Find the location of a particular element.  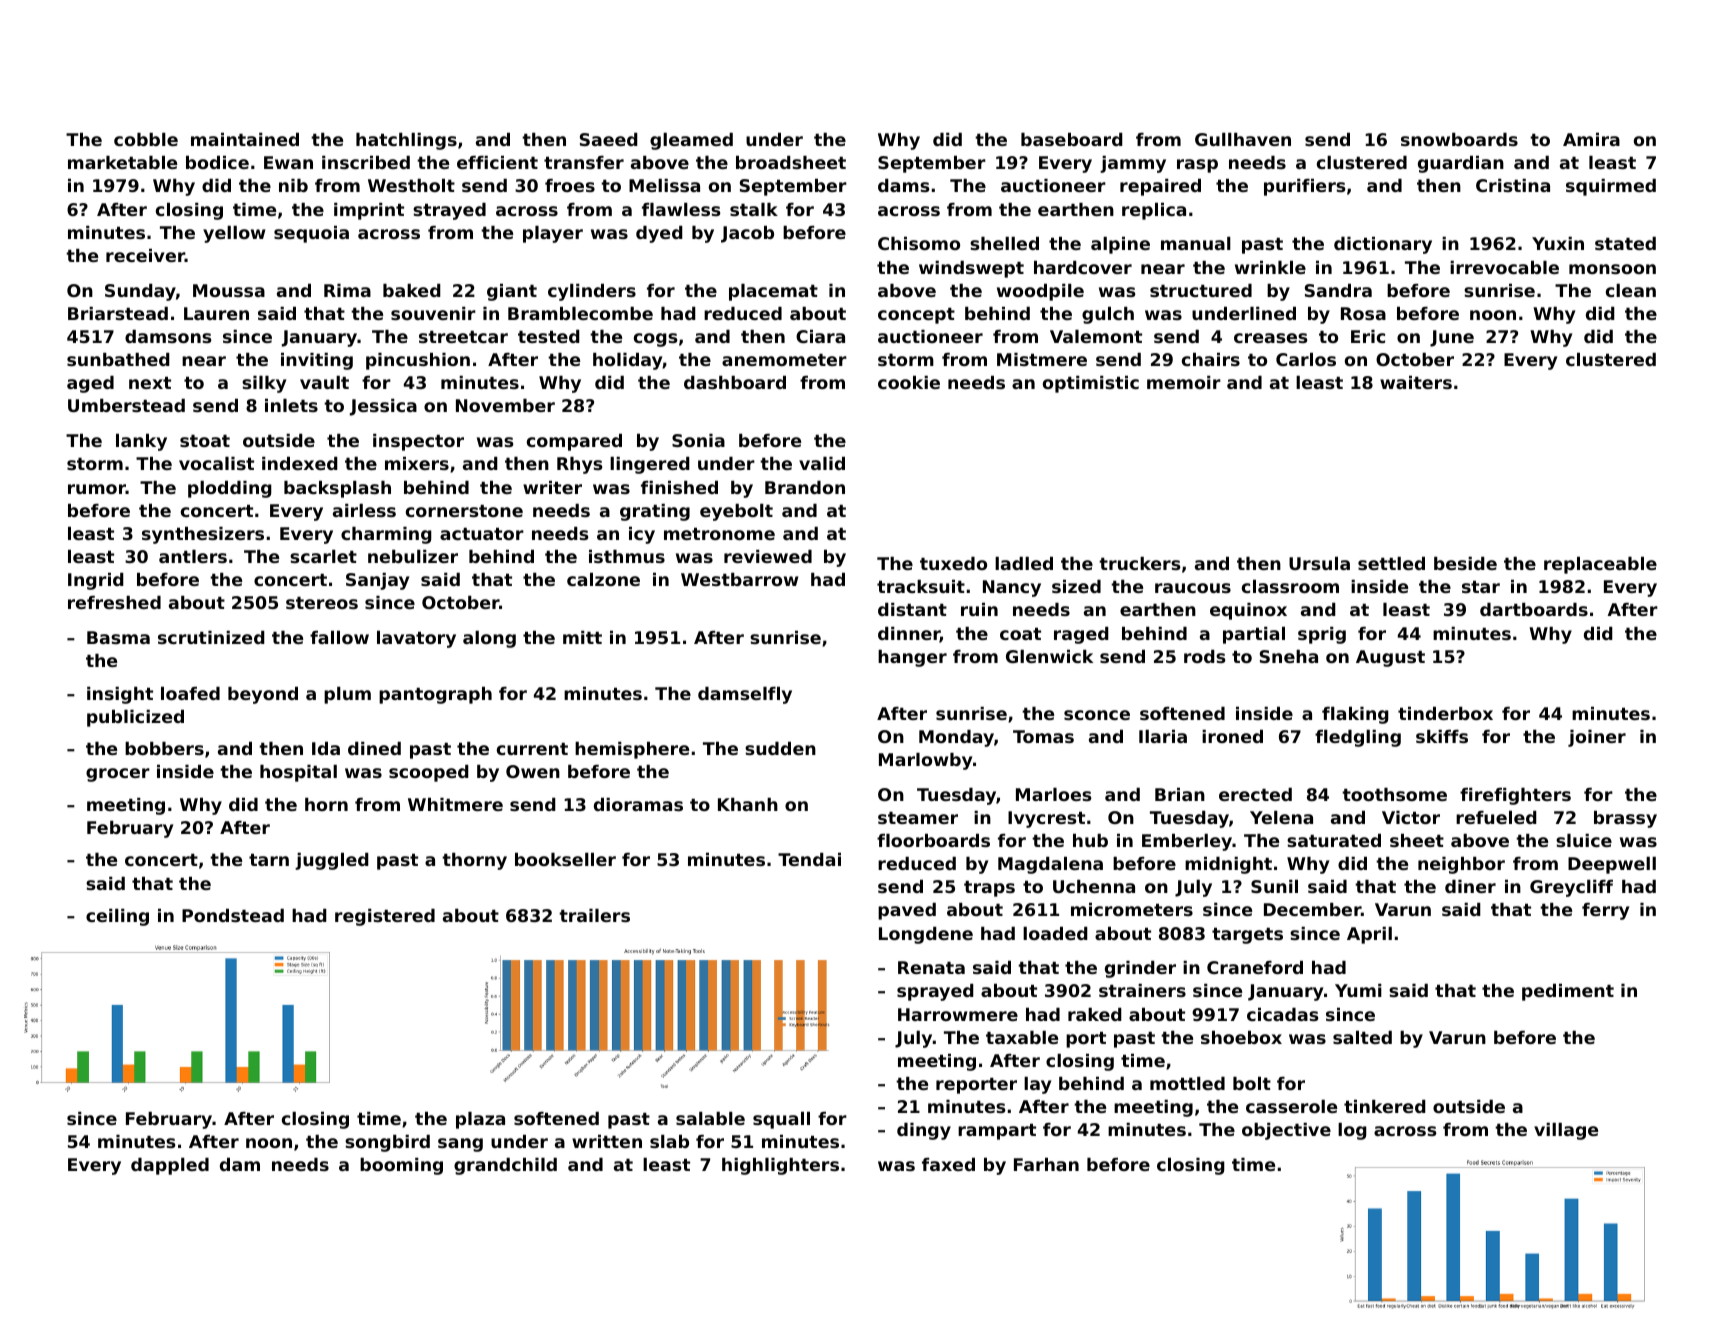

Glenwick is located at coordinates (1049, 656).
